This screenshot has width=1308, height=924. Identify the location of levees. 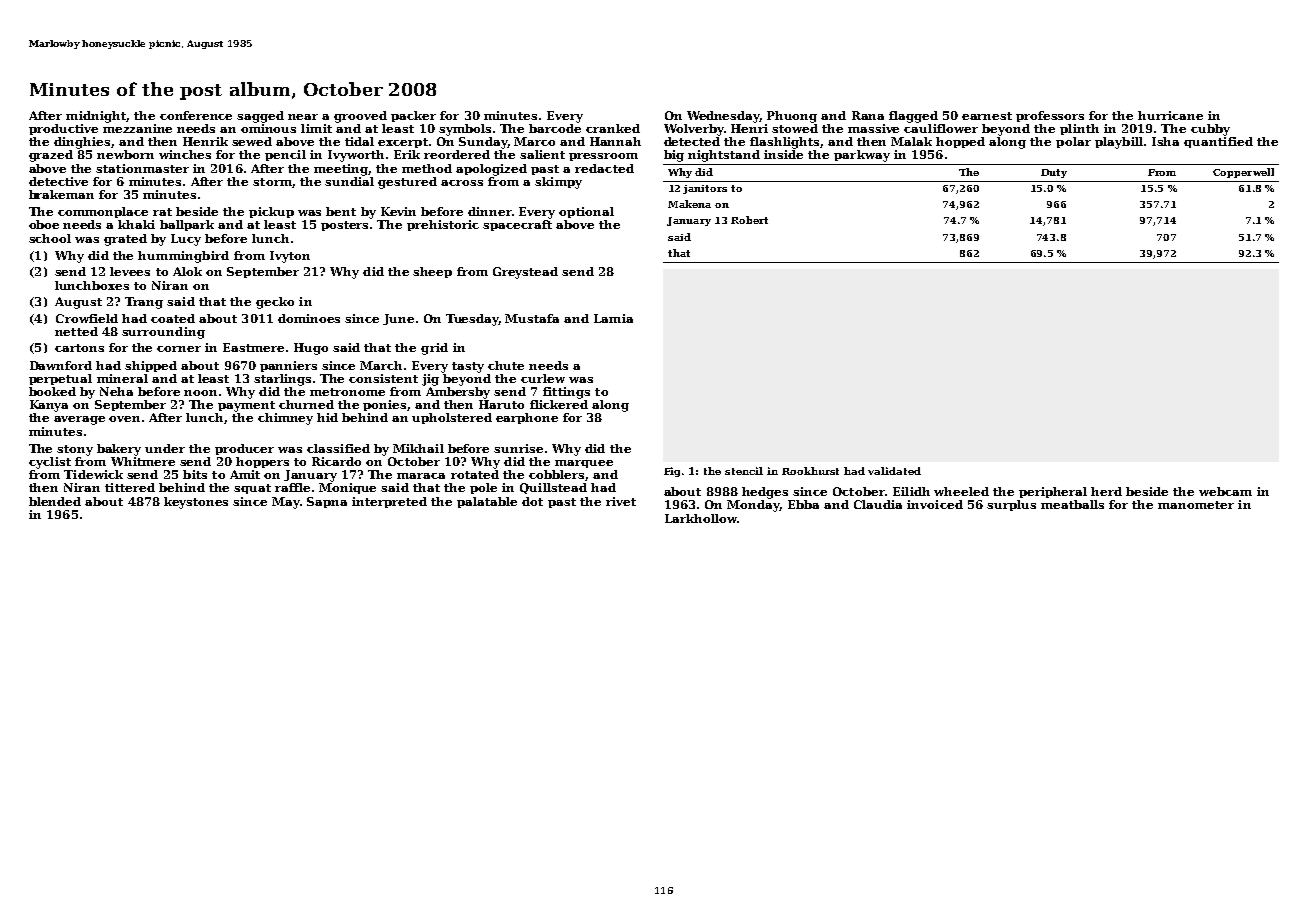
(130, 271).
